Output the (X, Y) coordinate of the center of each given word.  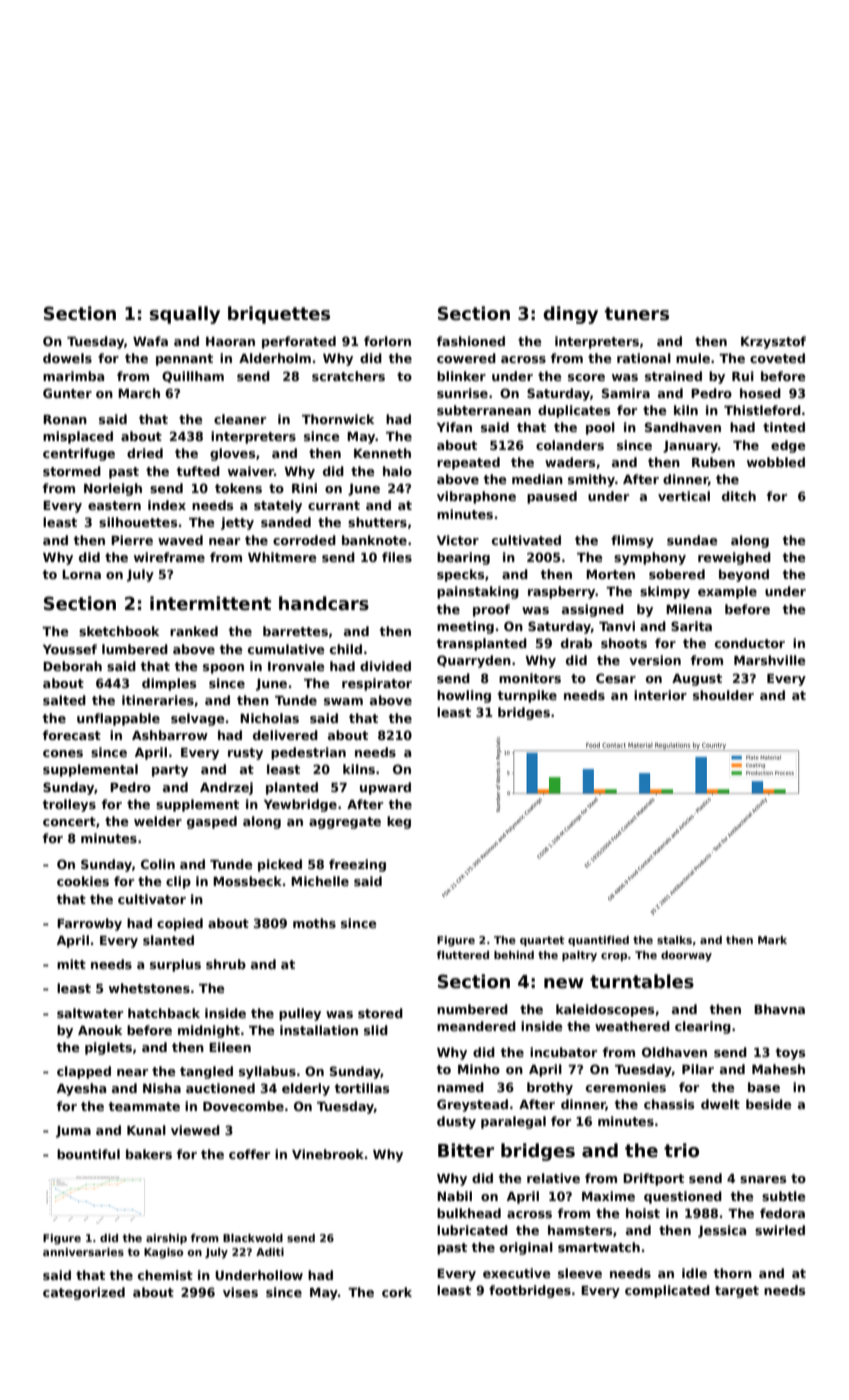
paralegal (513, 1122)
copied (180, 924)
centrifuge (79, 454)
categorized (84, 1293)
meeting (465, 627)
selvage (198, 719)
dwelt (720, 1104)
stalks (674, 940)
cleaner (240, 419)
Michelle (320, 881)
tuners (637, 314)
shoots (624, 643)
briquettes (279, 315)
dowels (67, 358)
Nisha (162, 1088)
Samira (626, 393)
